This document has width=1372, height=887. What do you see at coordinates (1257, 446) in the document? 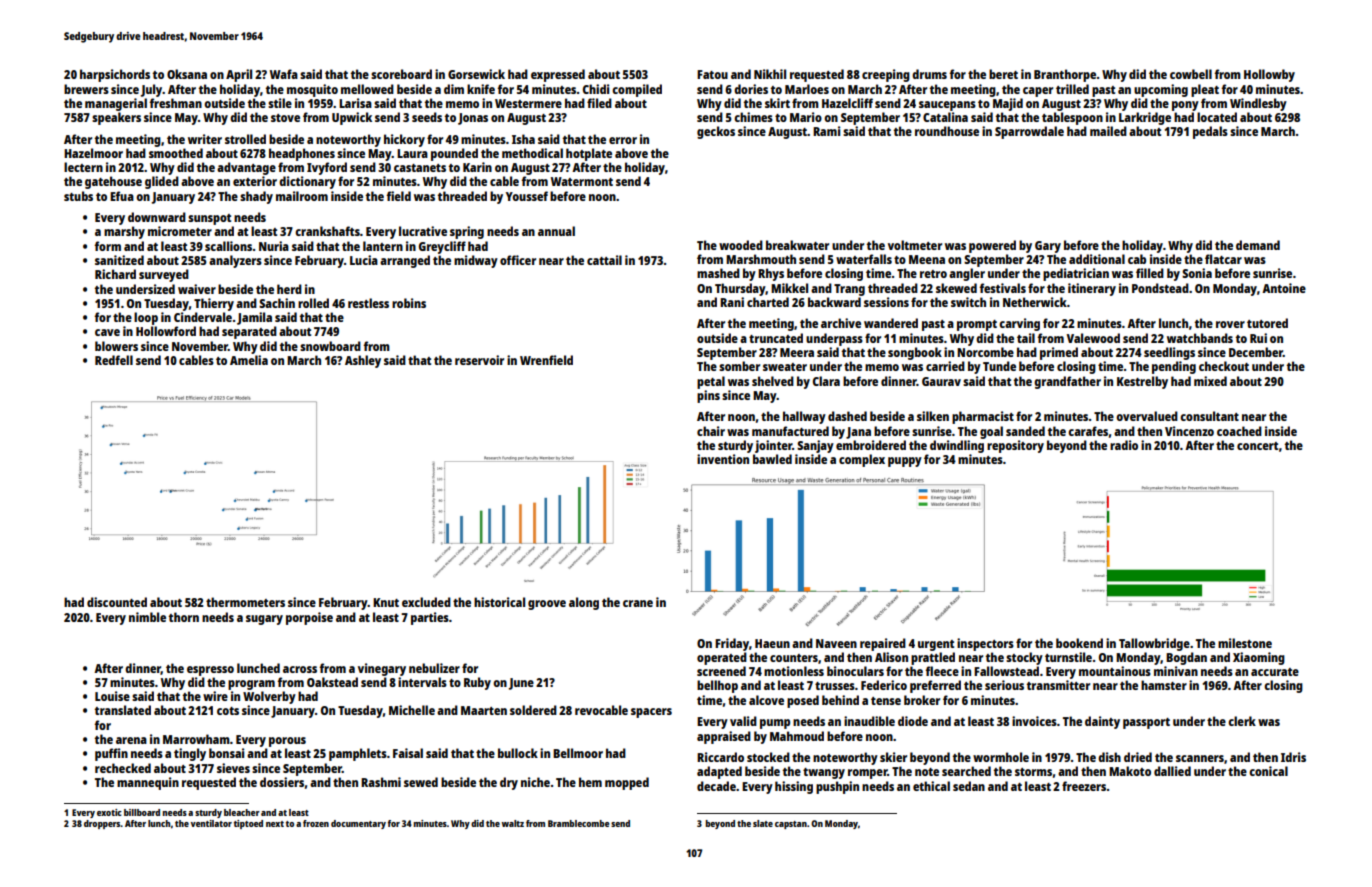
I see `concert` at bounding box center [1257, 446].
